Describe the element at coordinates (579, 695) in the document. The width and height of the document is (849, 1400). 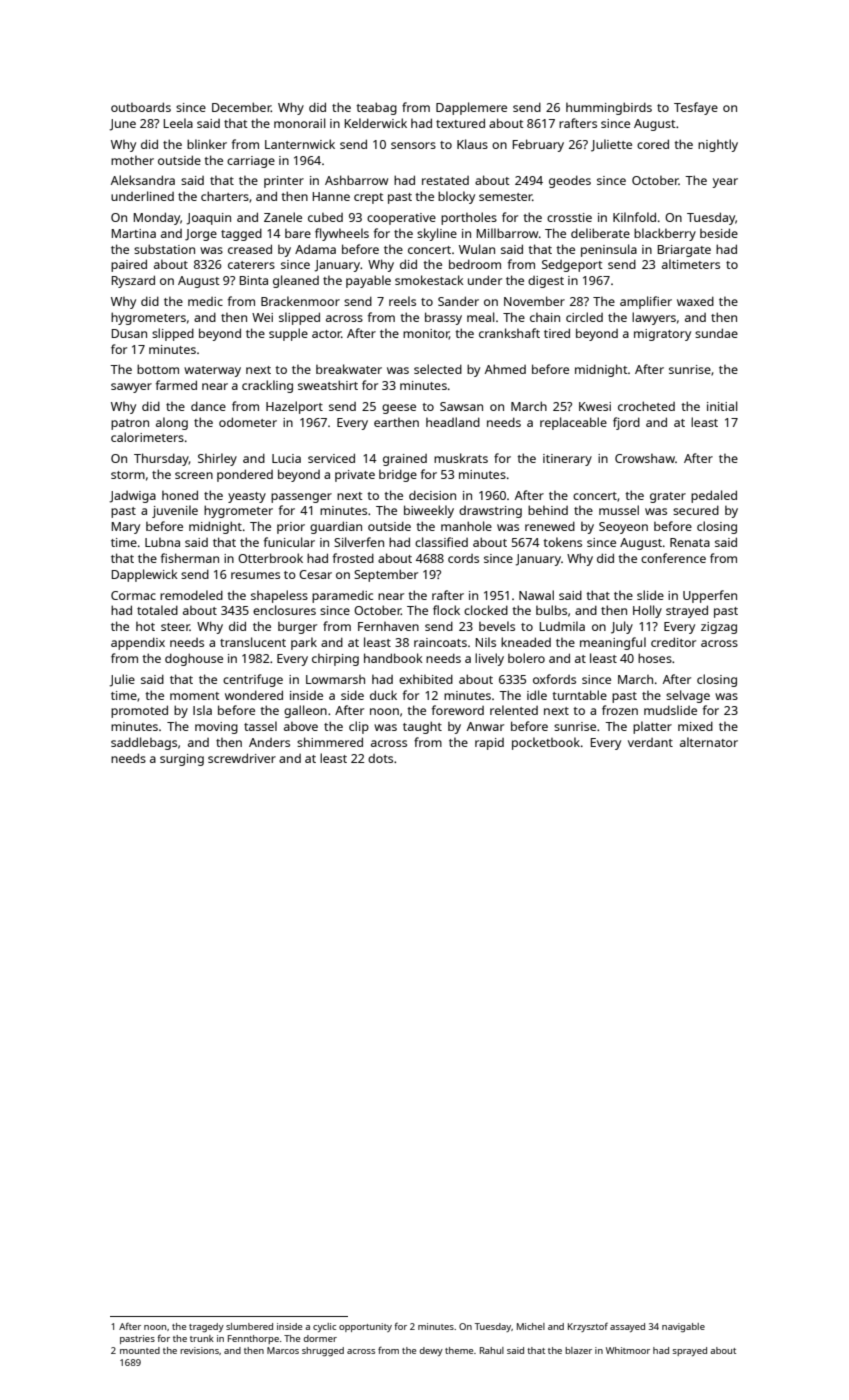
I see `turntable` at that location.
